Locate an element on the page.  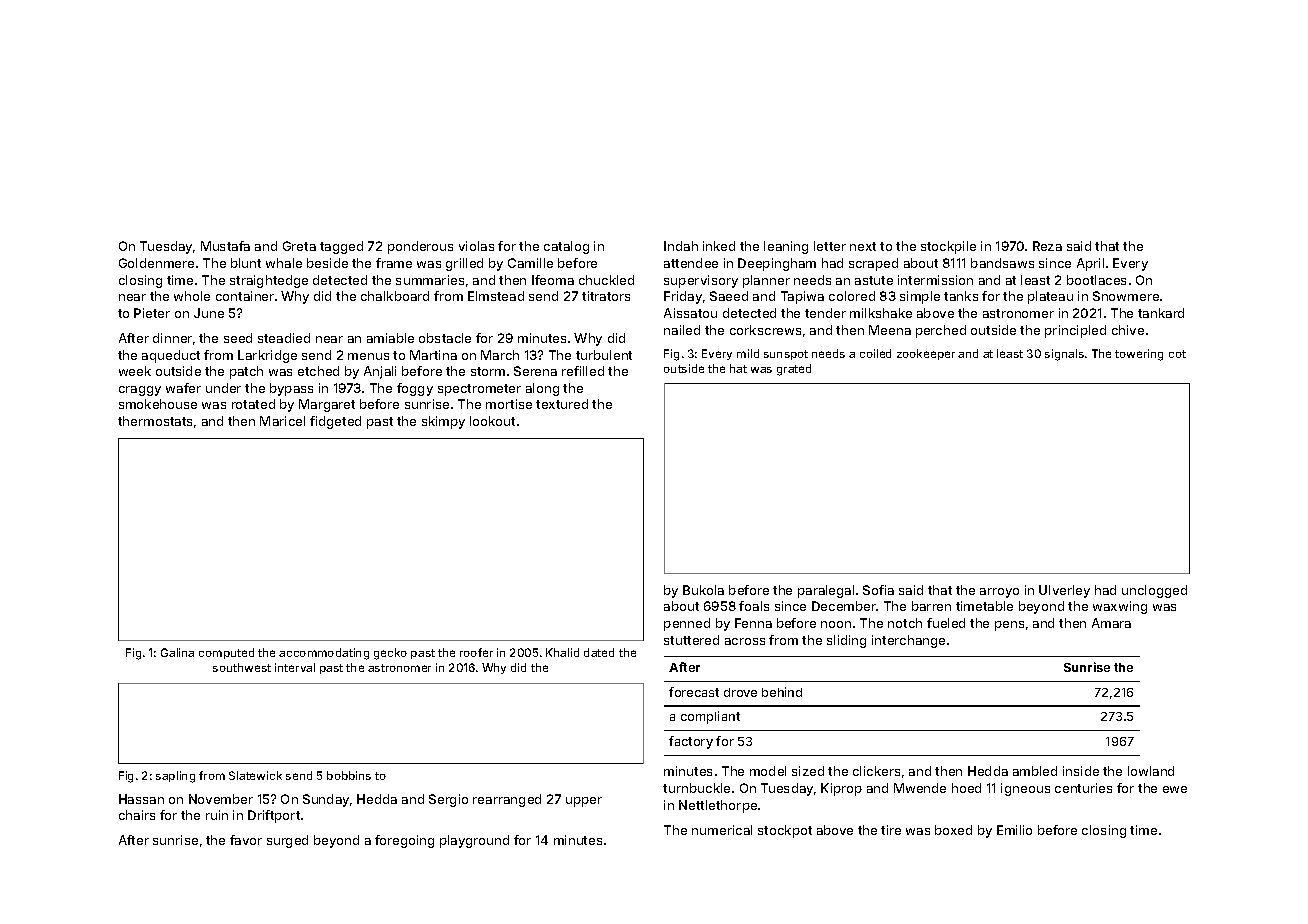
factory is located at coordinates (691, 742).
